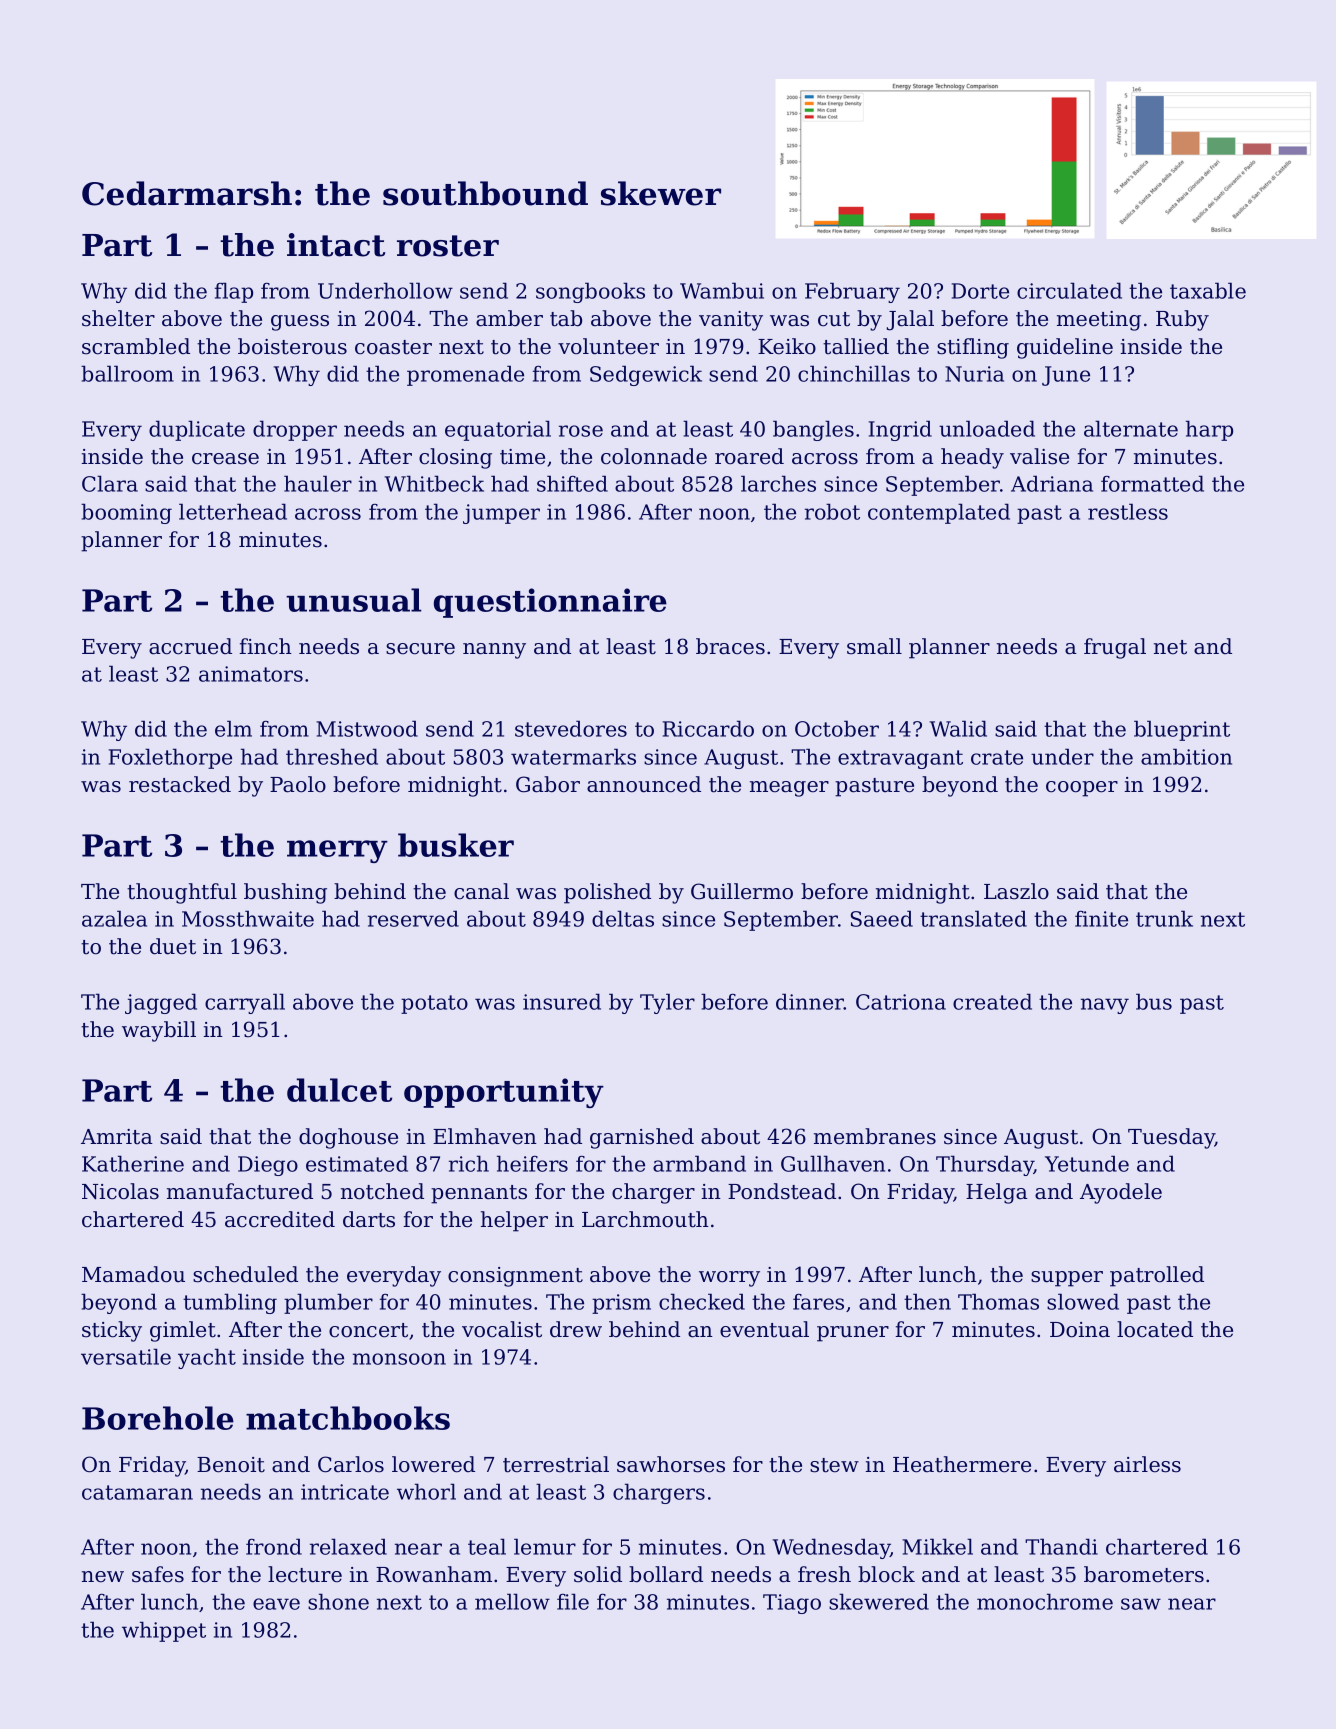 The height and width of the screenshot is (1729, 1336). I want to click on insured, so click(562, 1001).
